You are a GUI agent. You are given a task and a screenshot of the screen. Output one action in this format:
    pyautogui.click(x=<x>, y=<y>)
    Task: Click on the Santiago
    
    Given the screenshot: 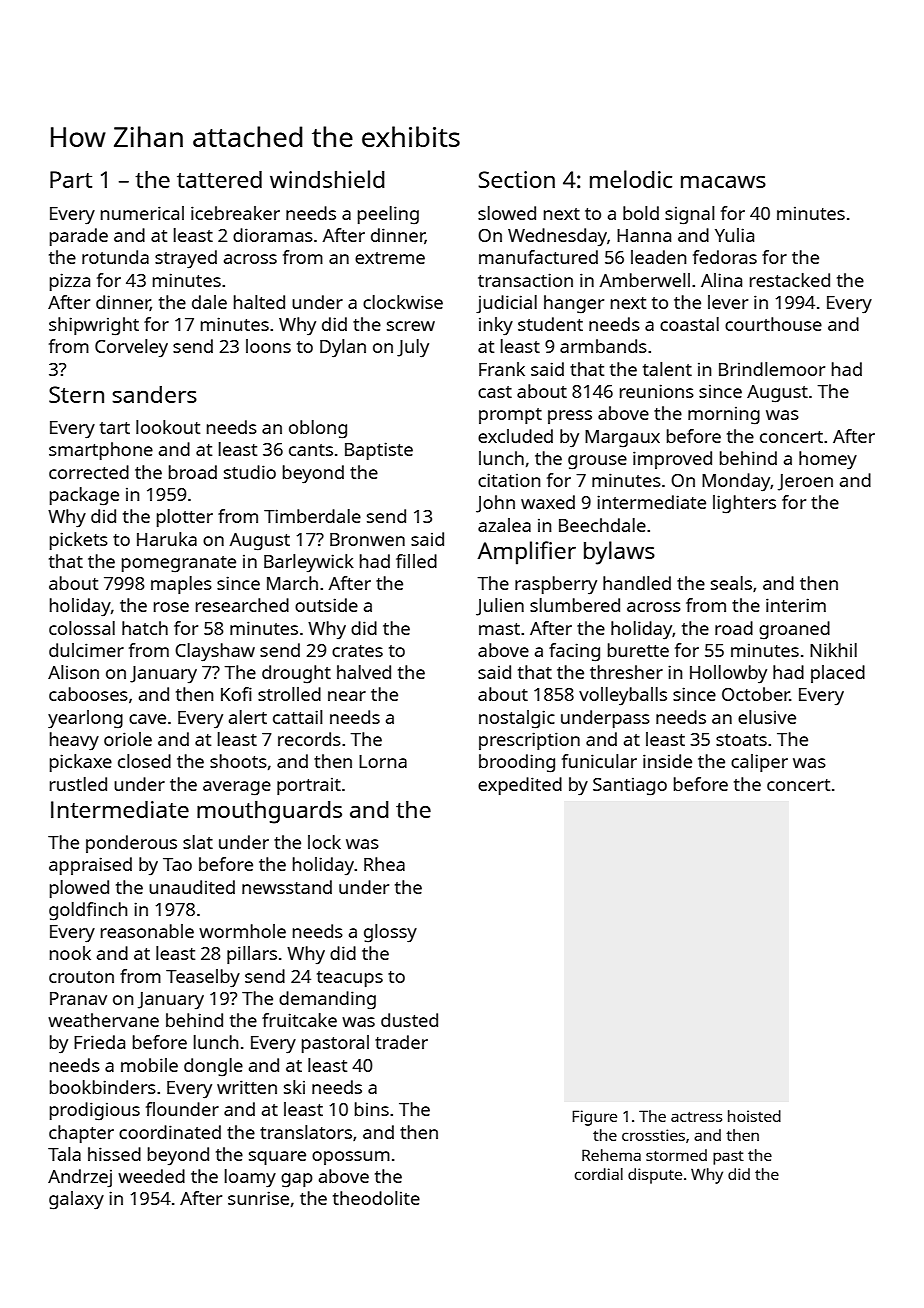 What is the action you would take?
    pyautogui.click(x=630, y=787)
